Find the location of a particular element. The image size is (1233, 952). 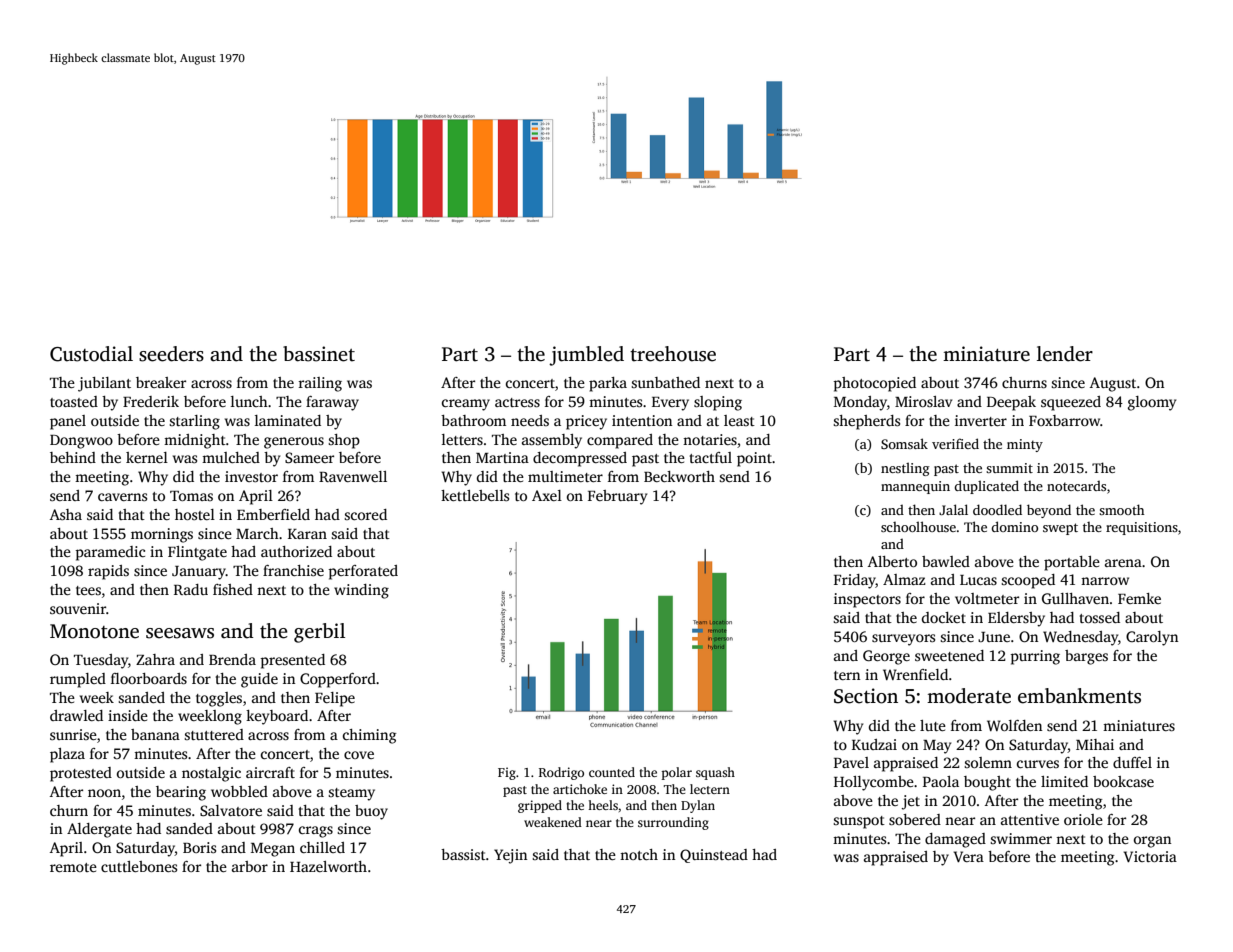

bassinet is located at coordinates (319, 354).
